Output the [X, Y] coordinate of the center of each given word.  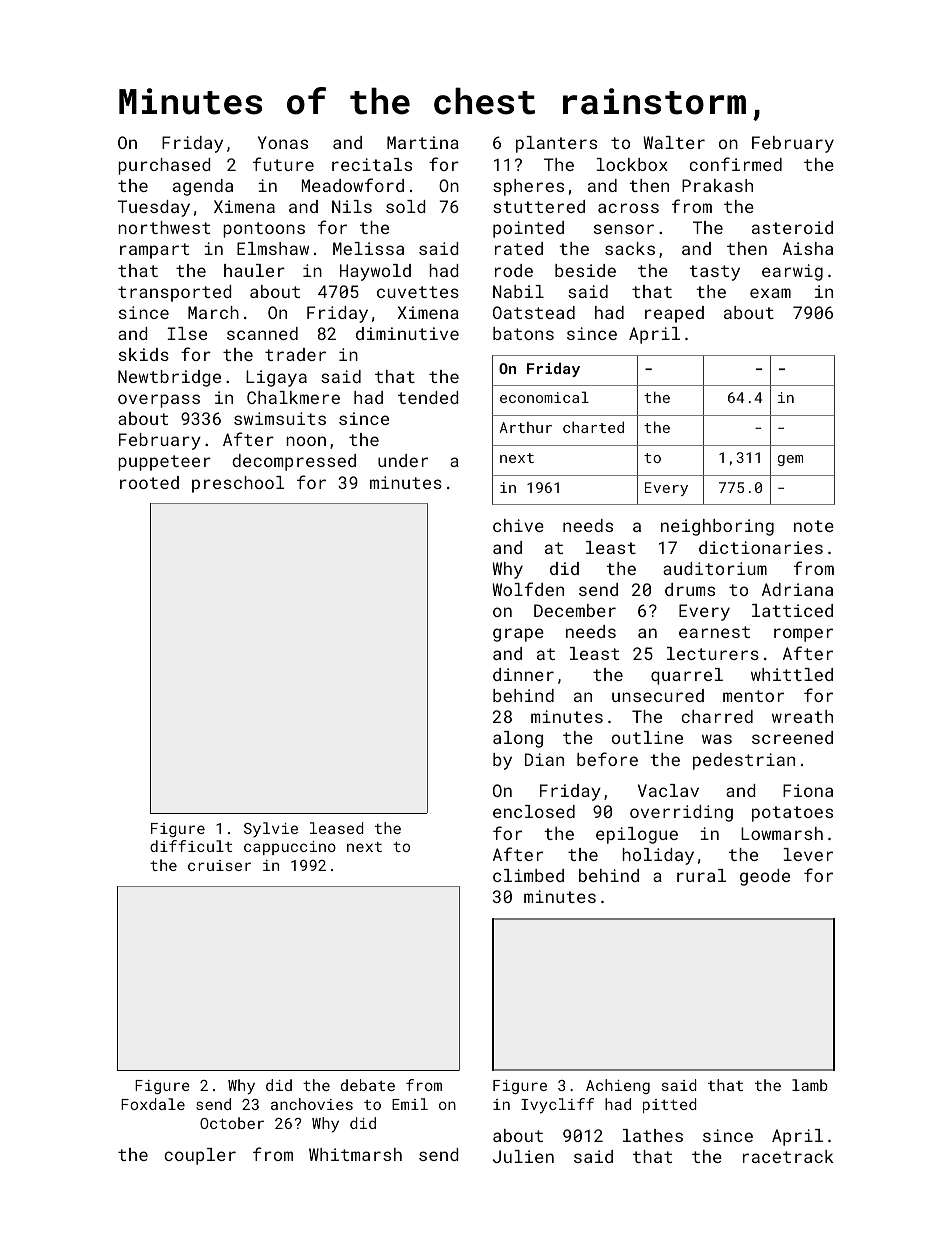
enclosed [534, 811]
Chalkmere [293, 397]
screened [792, 737]
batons [523, 333]
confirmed [735, 164]
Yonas [283, 142]
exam [770, 293]
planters [556, 144]
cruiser [219, 865]
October [232, 1123]
